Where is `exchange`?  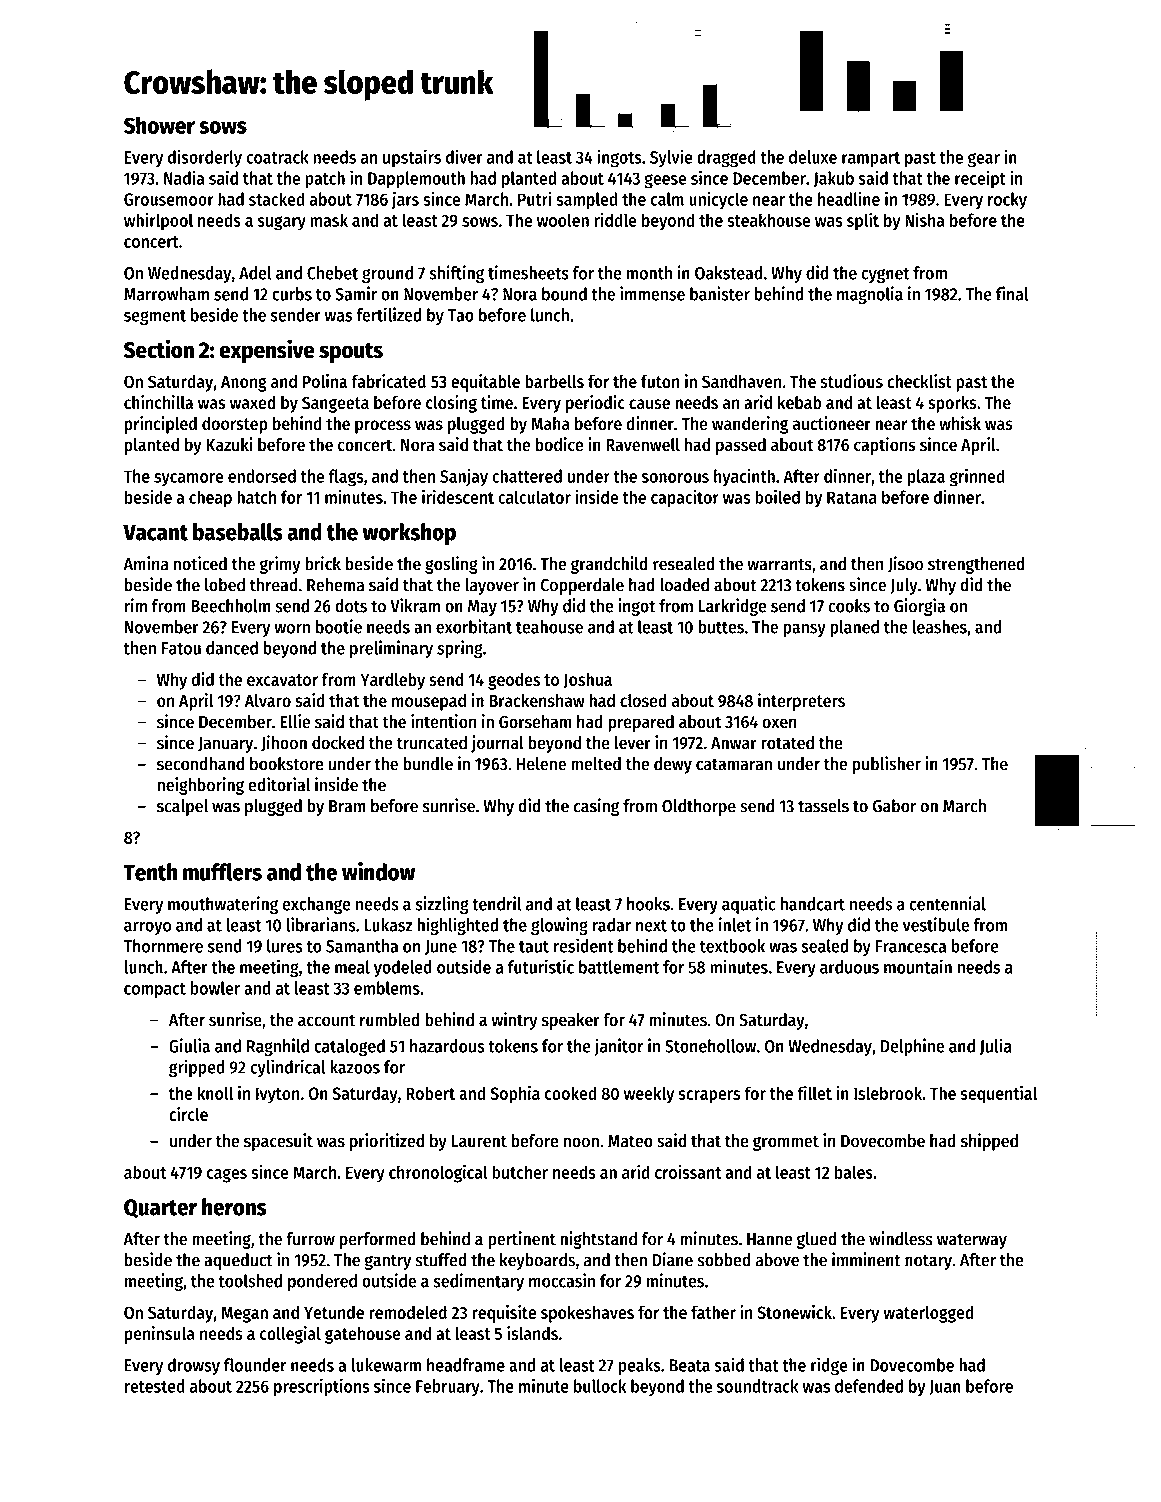
exchange is located at coordinates (317, 905).
